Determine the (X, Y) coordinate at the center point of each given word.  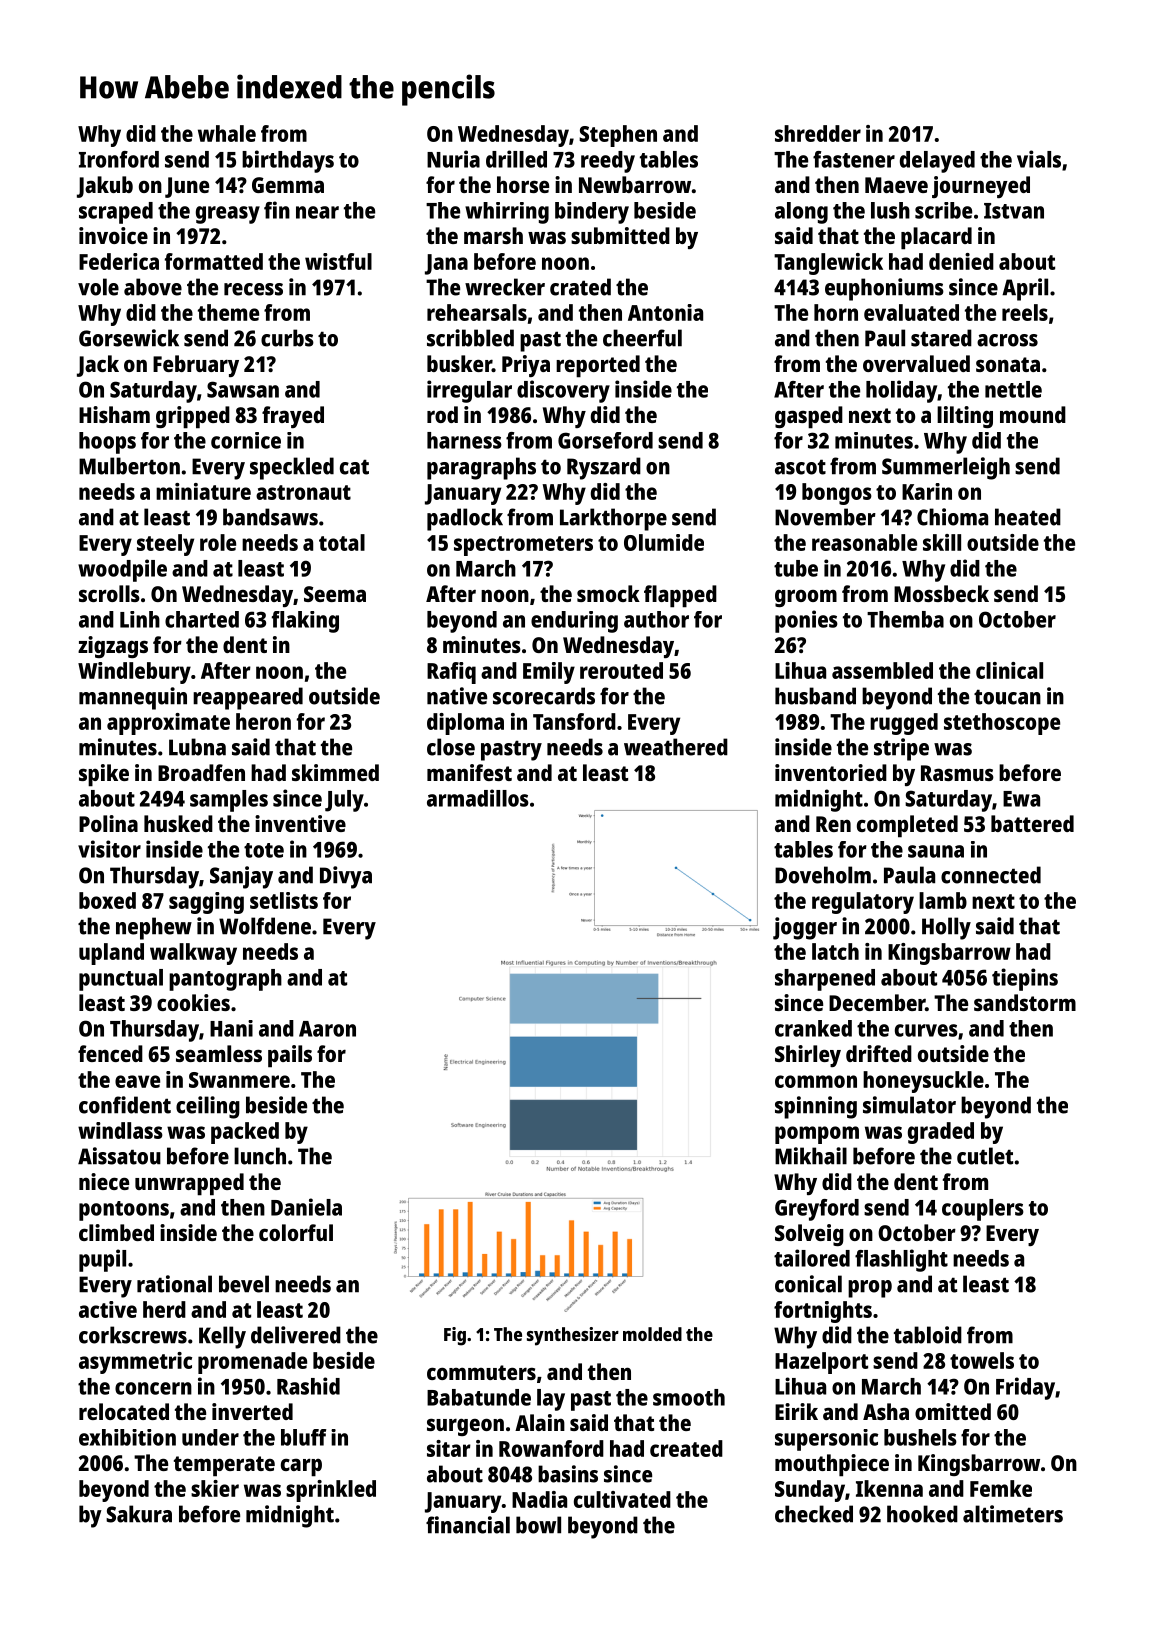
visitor (109, 849)
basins (568, 1474)
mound (1033, 414)
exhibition (127, 1437)
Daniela (306, 1207)
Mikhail (811, 1156)
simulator (909, 1105)
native (457, 696)
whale (227, 133)
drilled (516, 159)
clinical (1009, 670)
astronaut (303, 492)
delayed (937, 162)
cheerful (642, 338)
